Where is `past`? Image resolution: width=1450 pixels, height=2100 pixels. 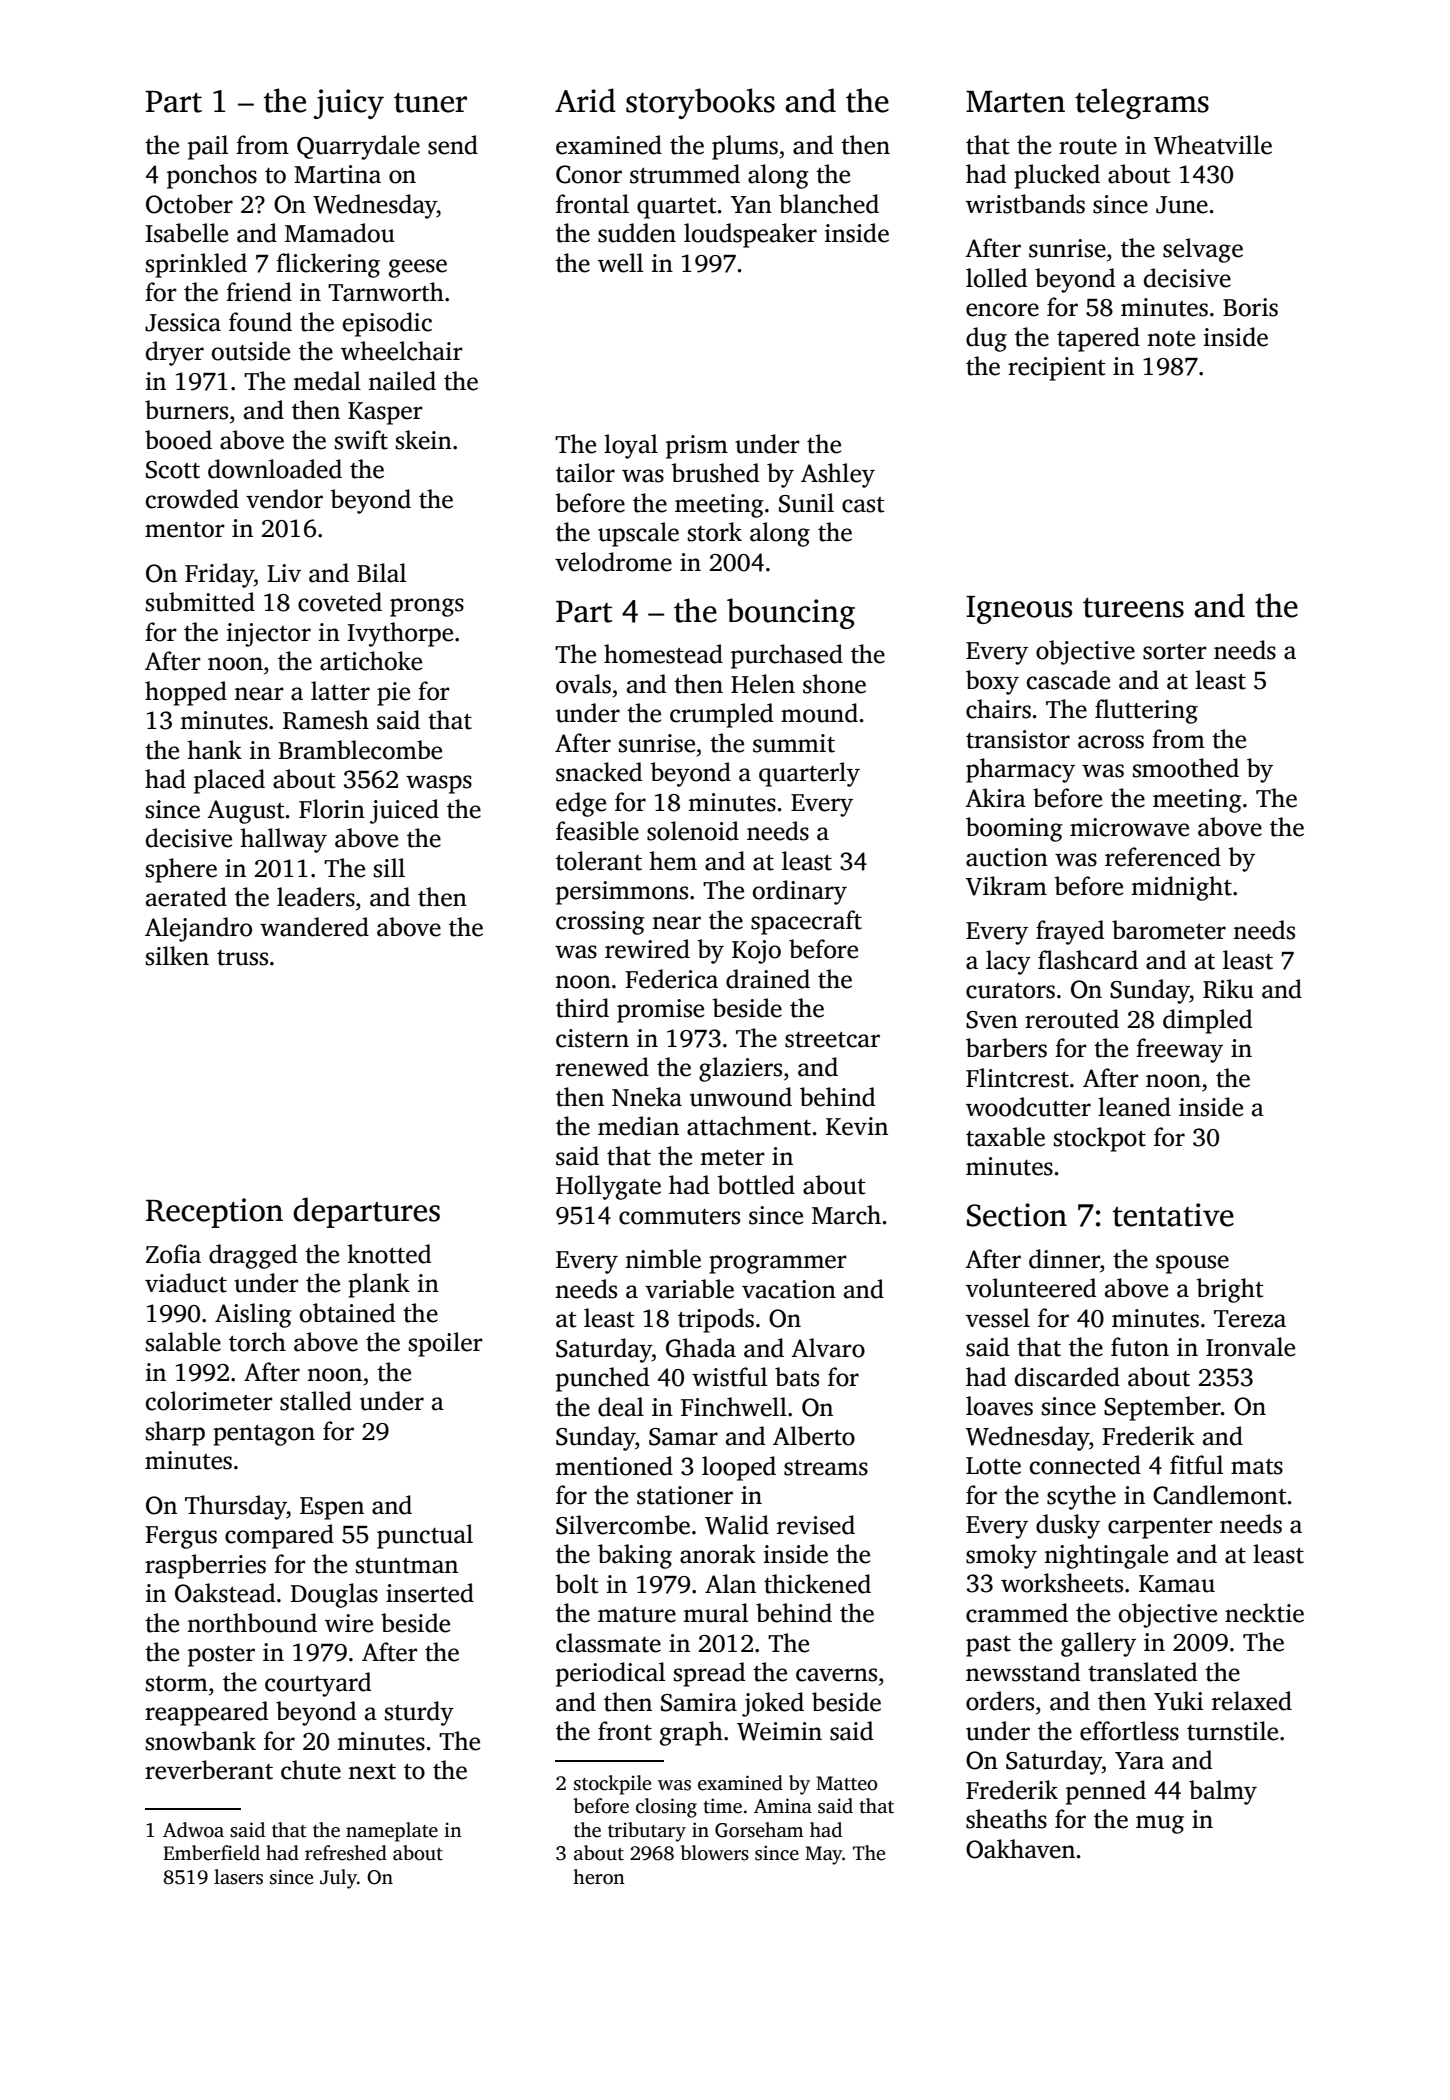
past is located at coordinates (988, 1646).
